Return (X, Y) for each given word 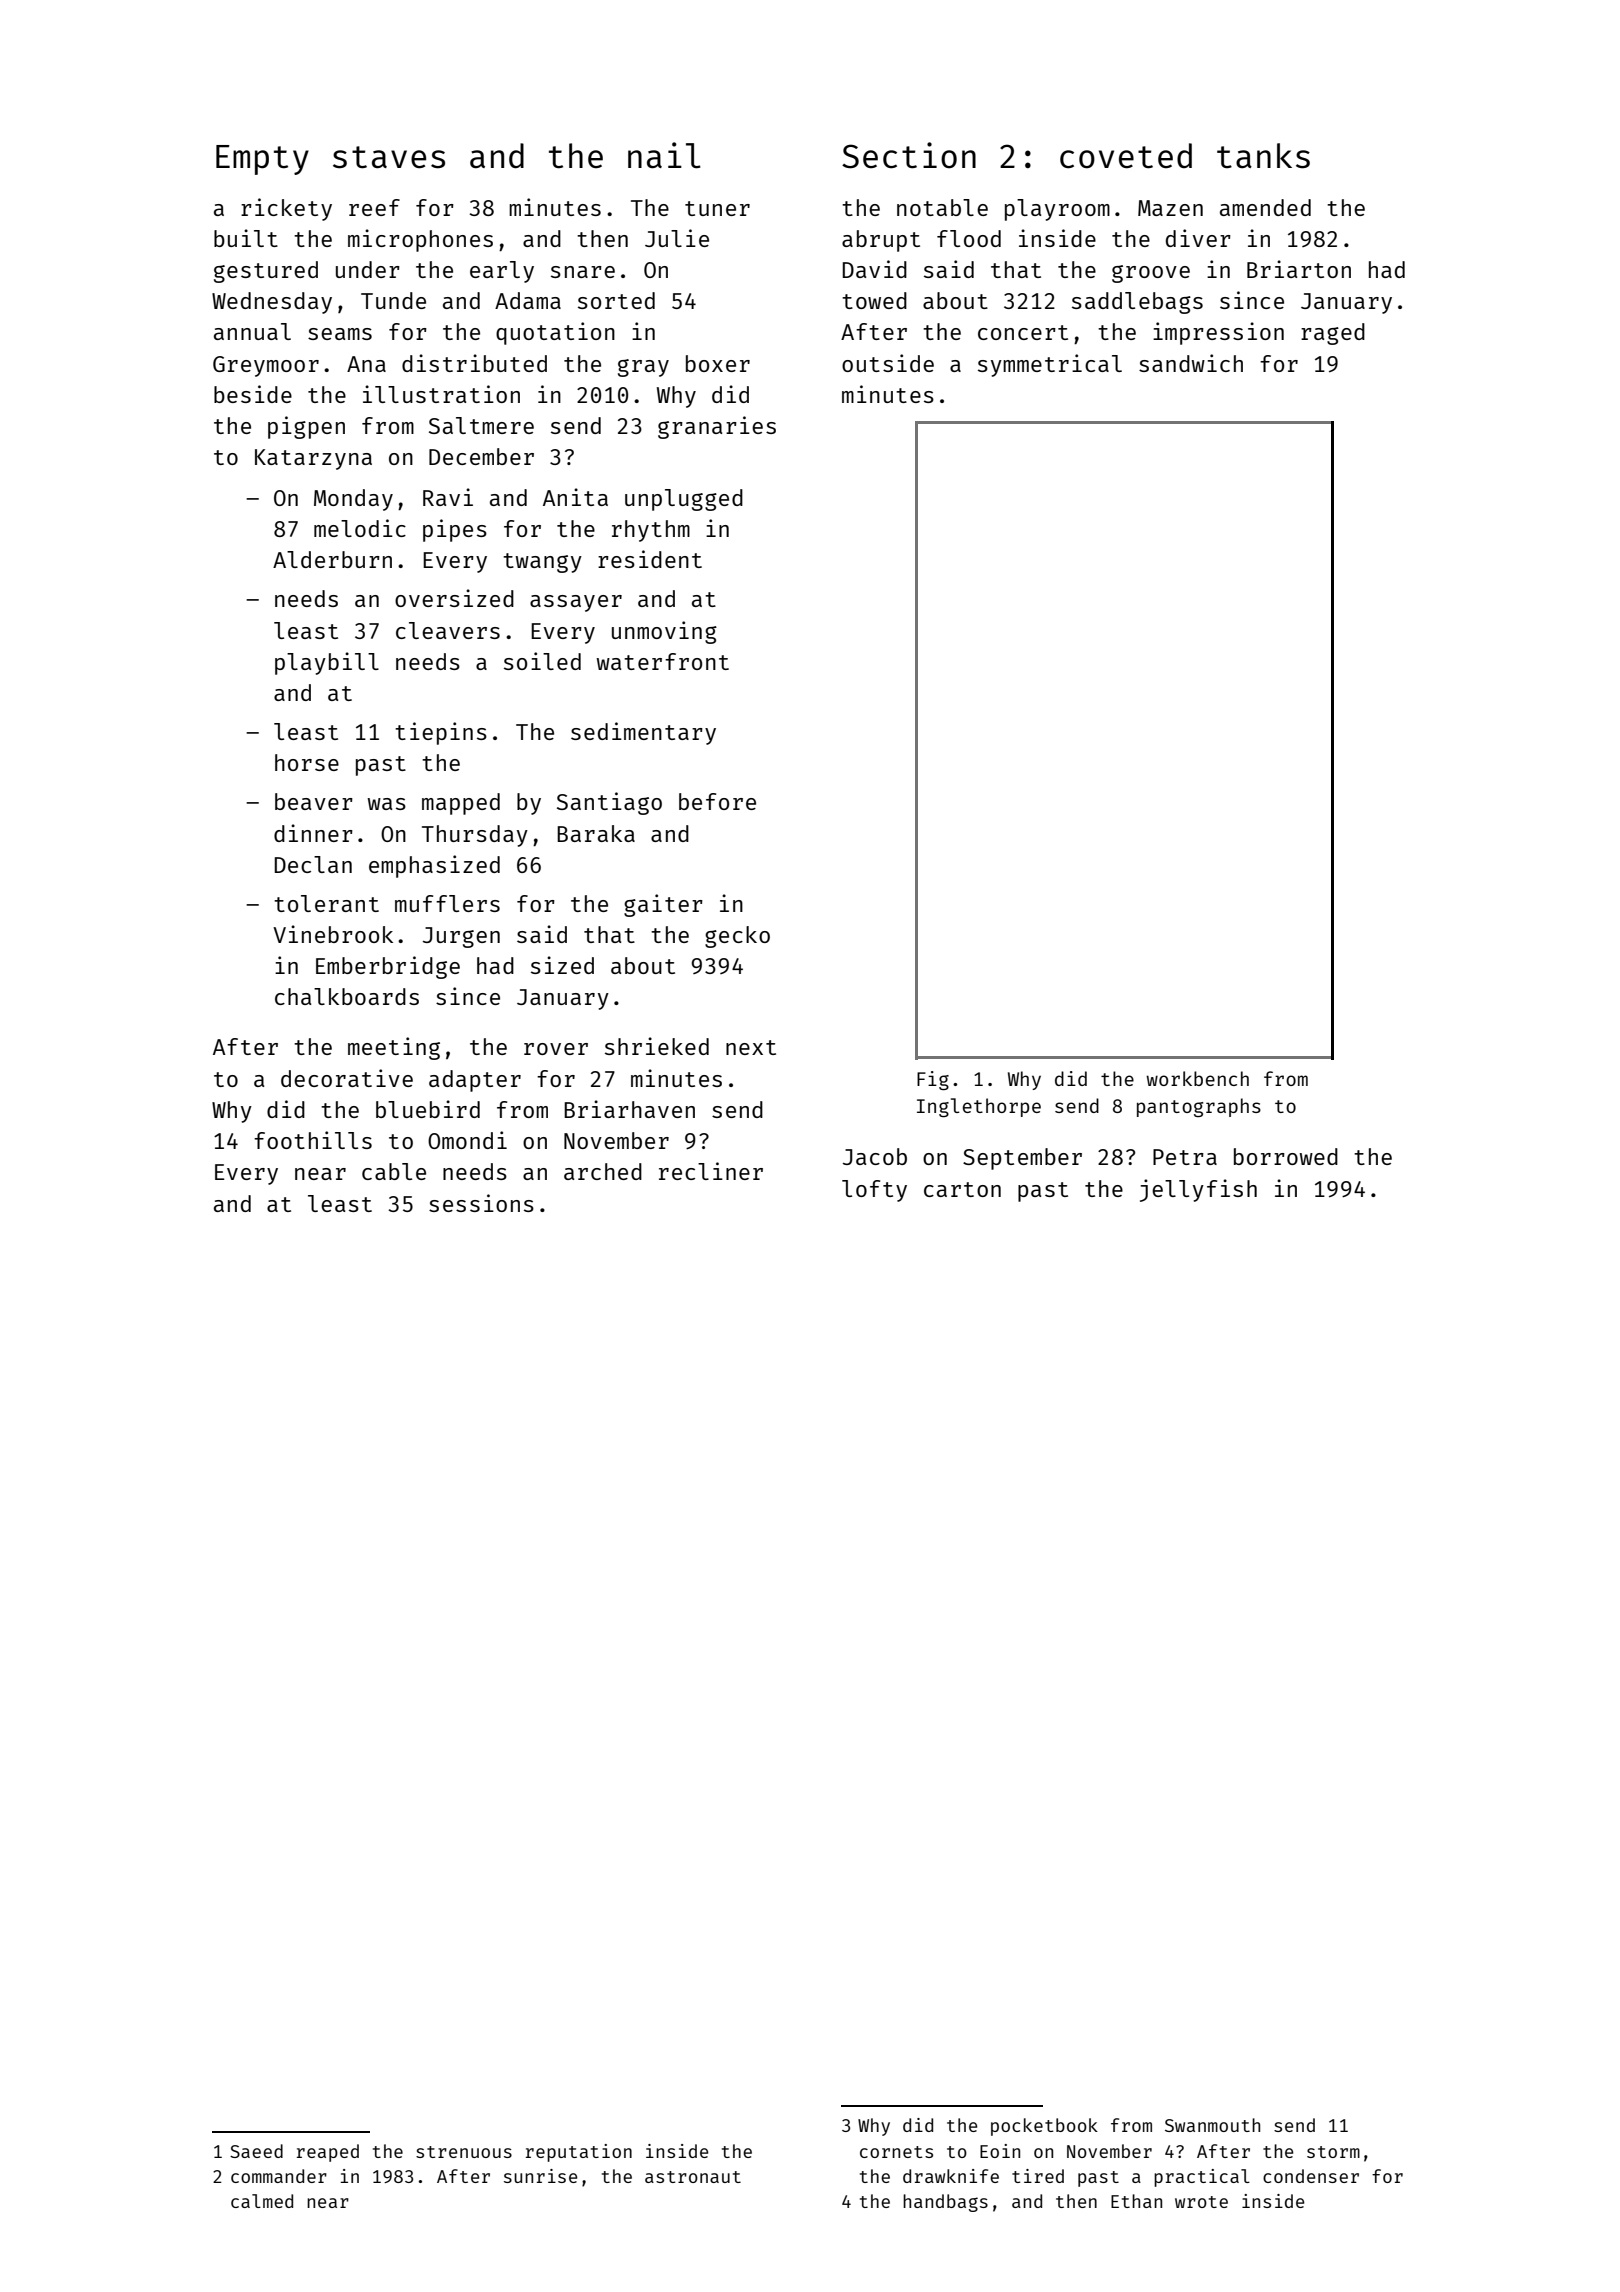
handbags (945, 2203)
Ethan (1136, 2201)
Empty (262, 160)
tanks (1263, 156)
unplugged (684, 500)
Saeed (256, 2151)
